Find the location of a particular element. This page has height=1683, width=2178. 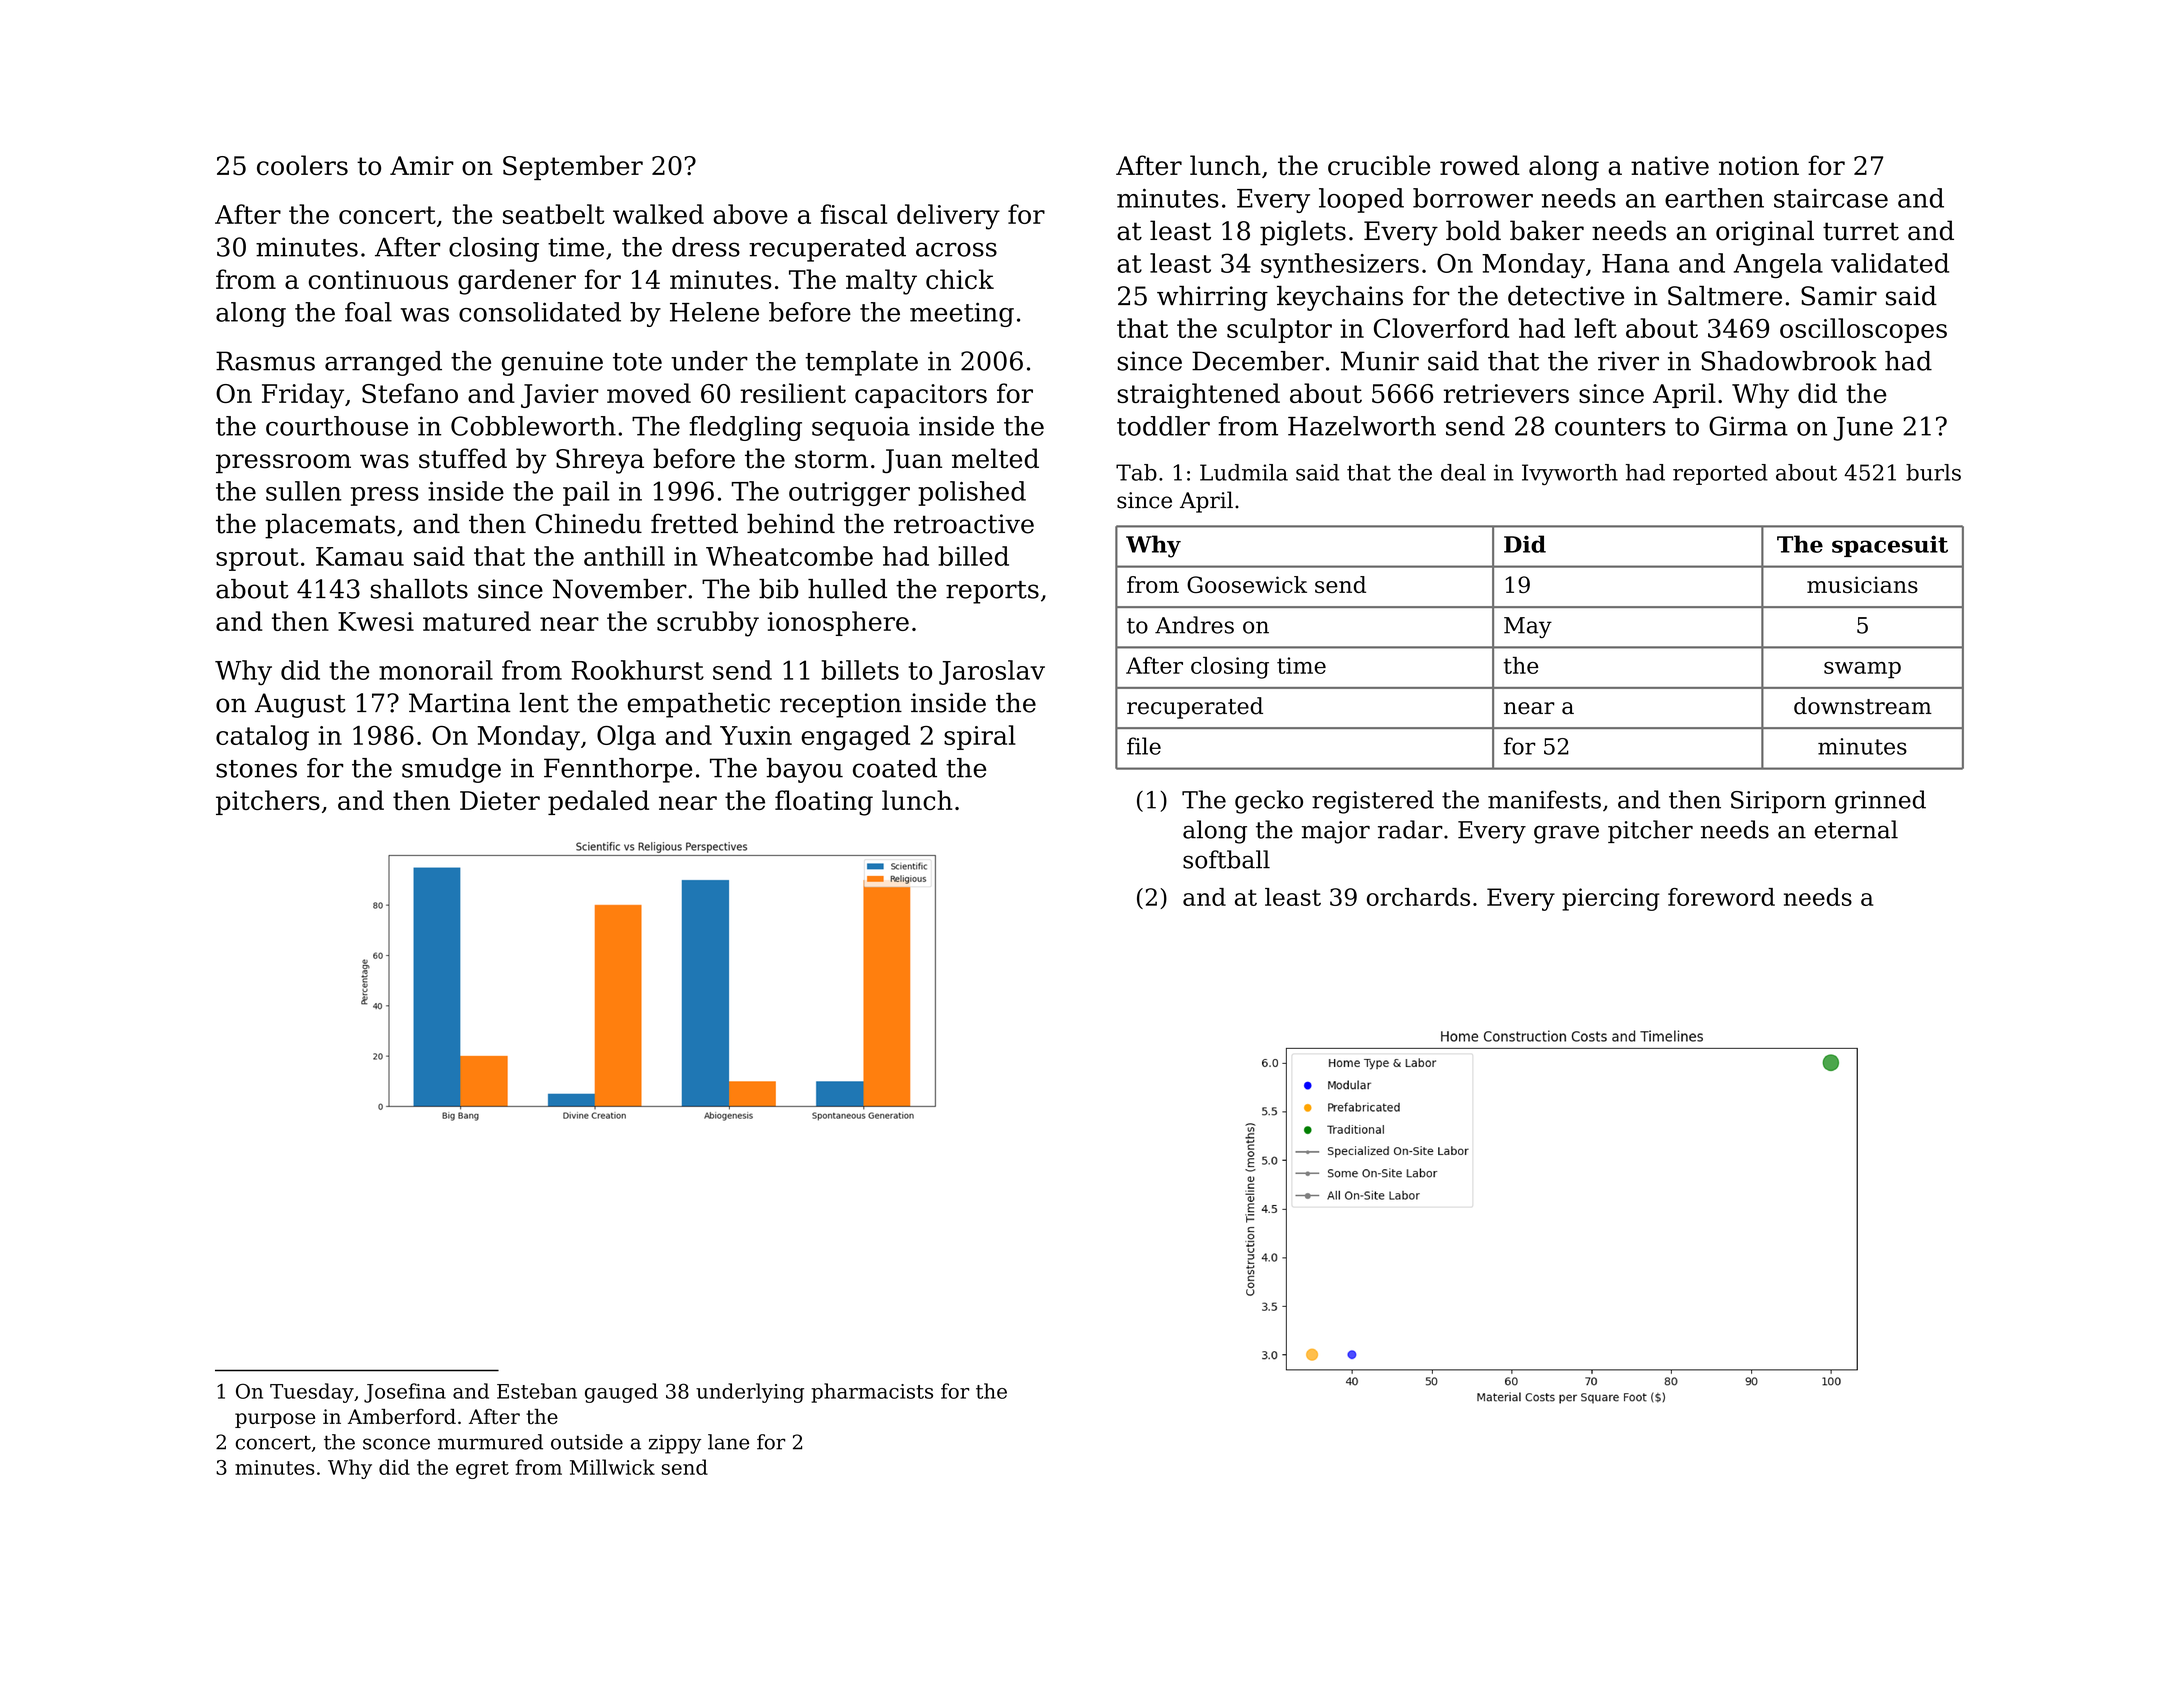

continuous is located at coordinates (378, 279).
